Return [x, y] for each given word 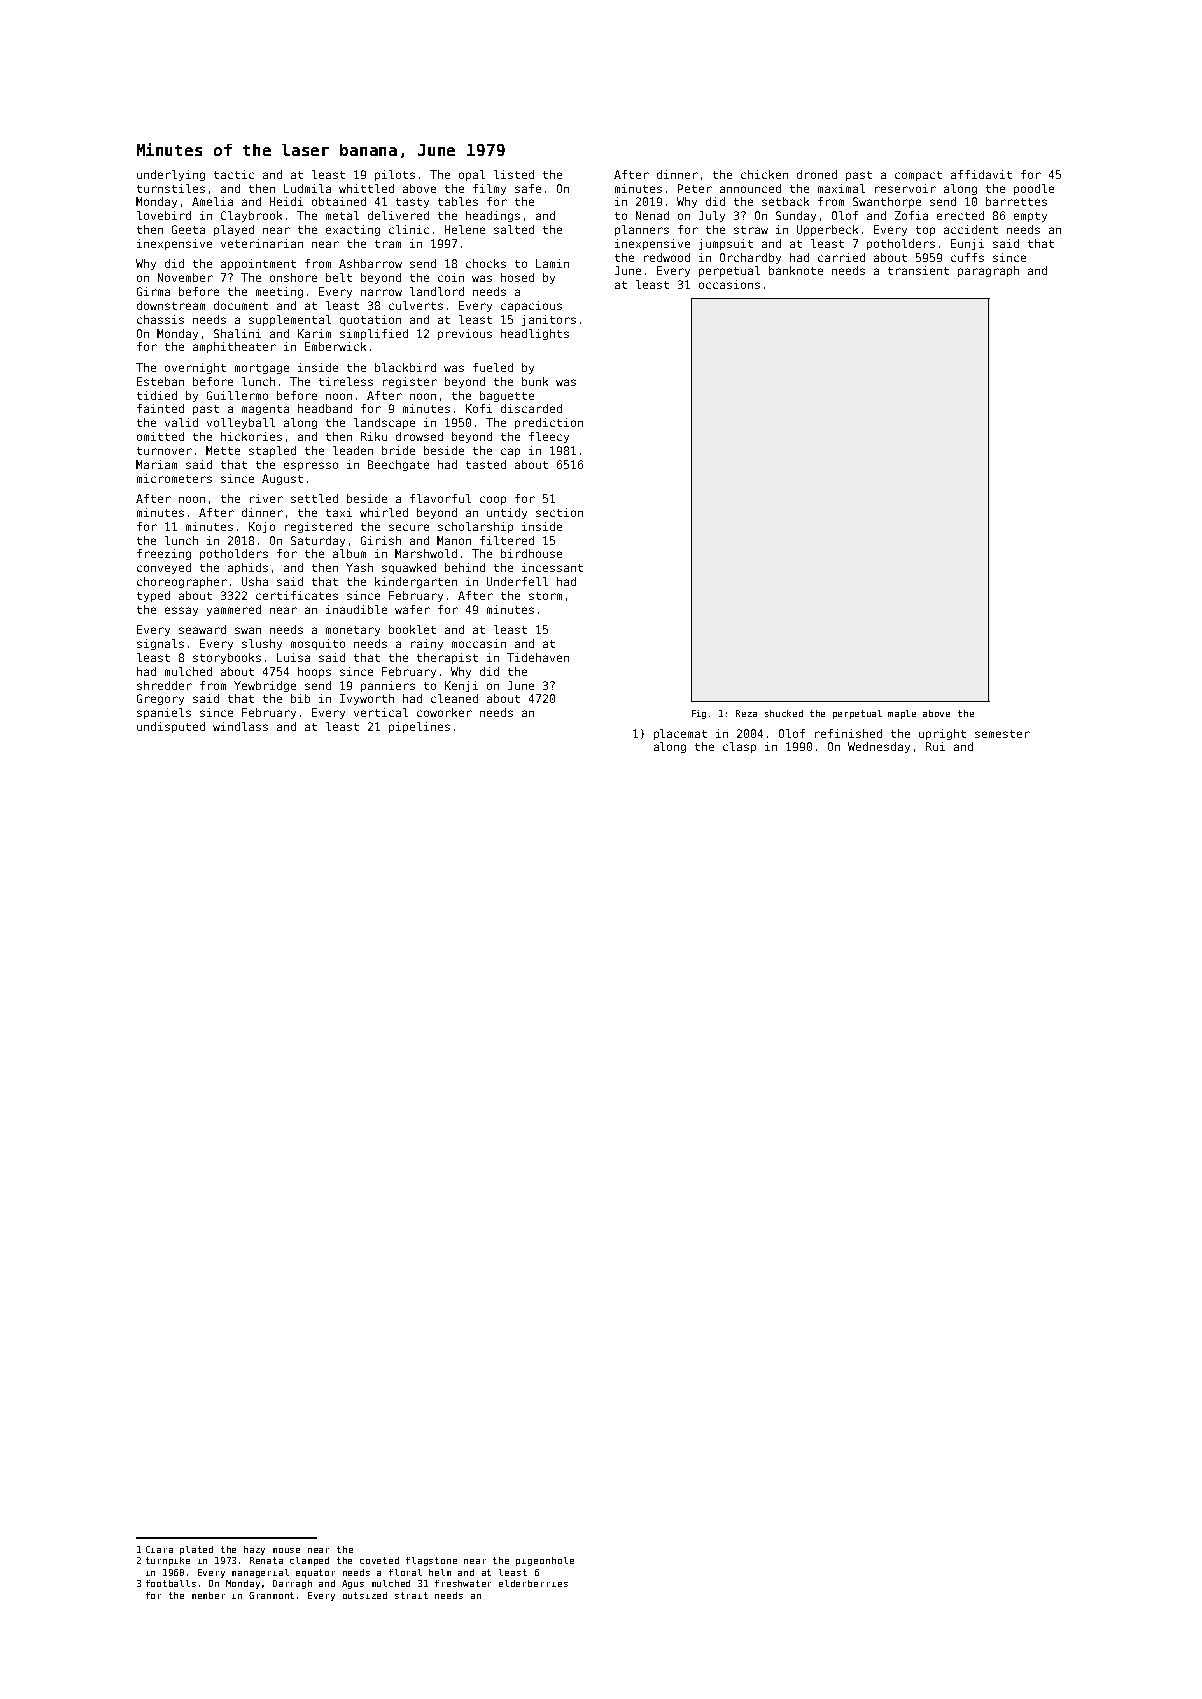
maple [902, 714]
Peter [695, 188]
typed [153, 596]
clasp [739, 747]
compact [918, 176]
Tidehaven [538, 657]
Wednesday [879, 747]
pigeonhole [545, 1561]
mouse [286, 1550]
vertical [381, 712]
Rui [935, 746]
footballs [171, 1583]
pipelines [419, 727]
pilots [395, 175]
